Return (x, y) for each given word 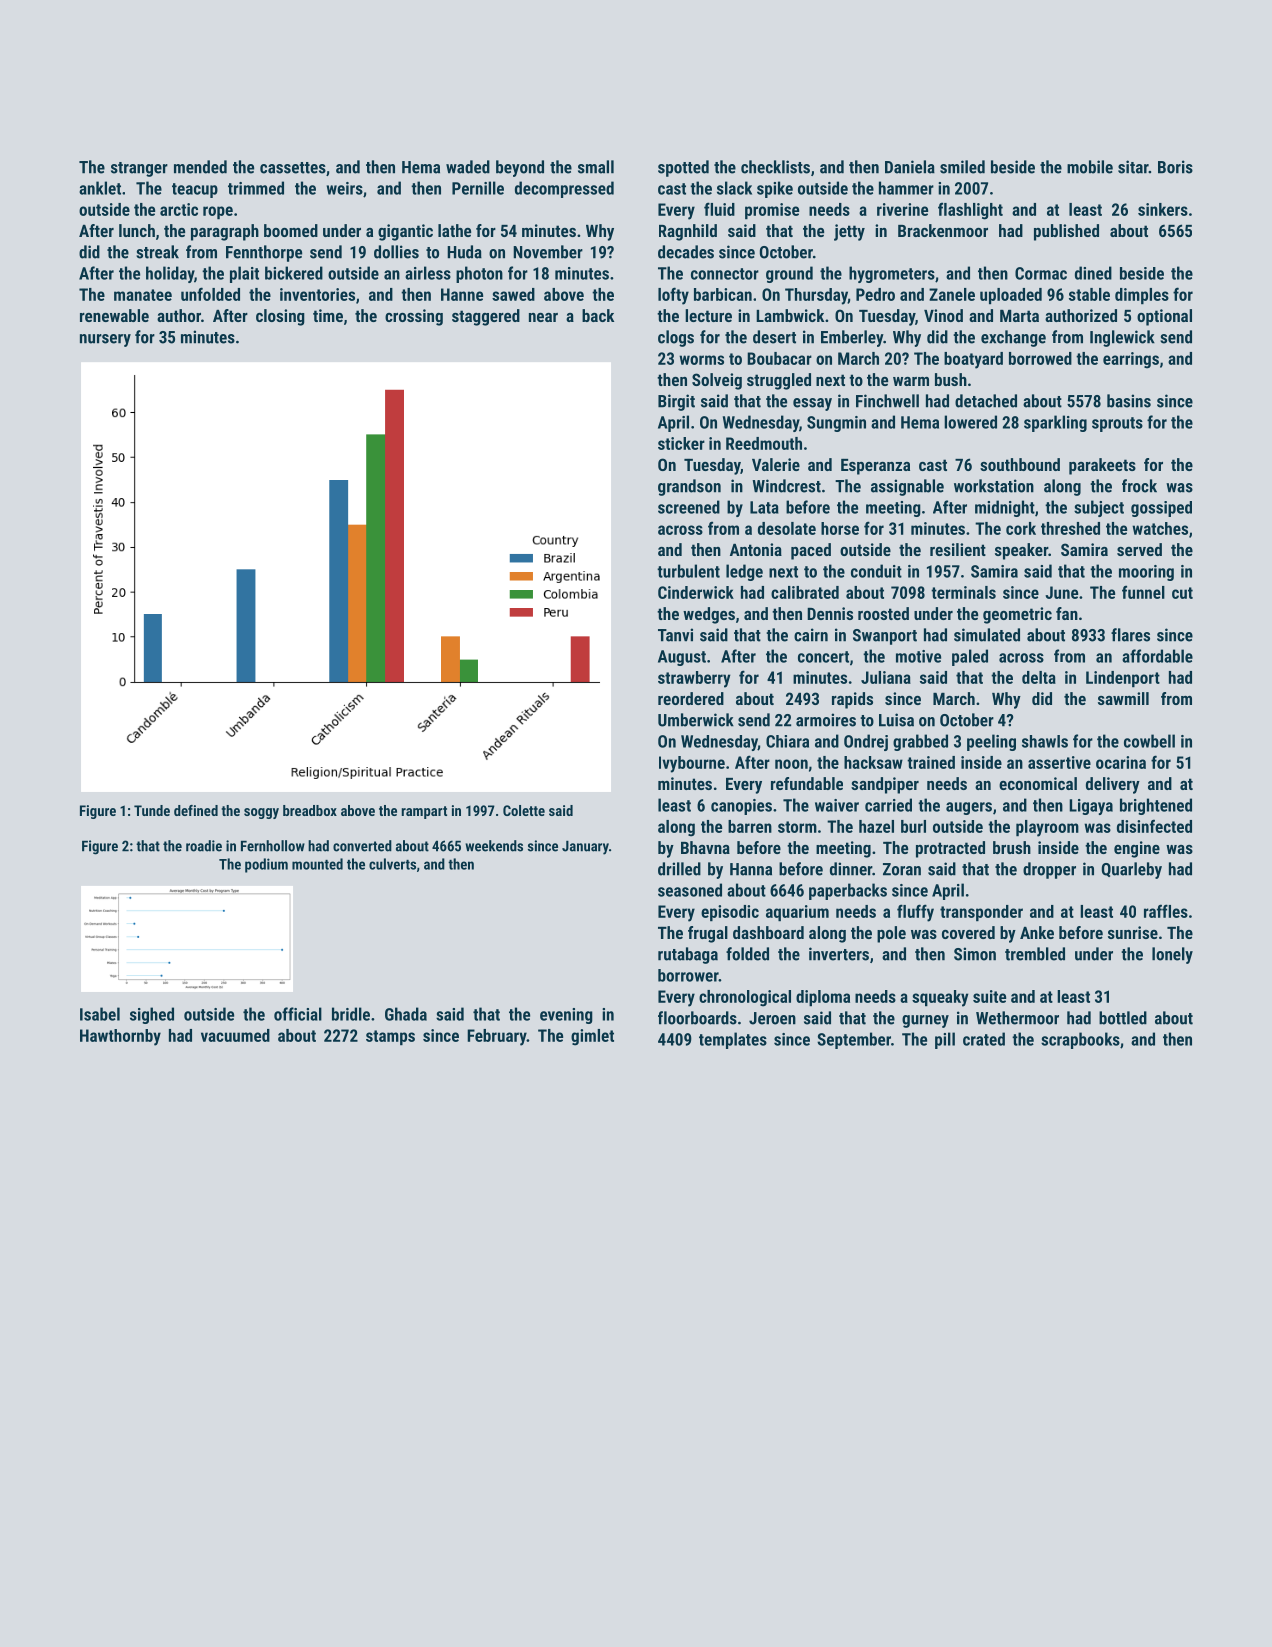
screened (689, 507)
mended (200, 167)
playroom (1047, 828)
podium (266, 865)
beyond (520, 168)
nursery (105, 340)
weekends (494, 846)
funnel (1143, 592)
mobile (1090, 167)
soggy (261, 813)
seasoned (690, 890)
